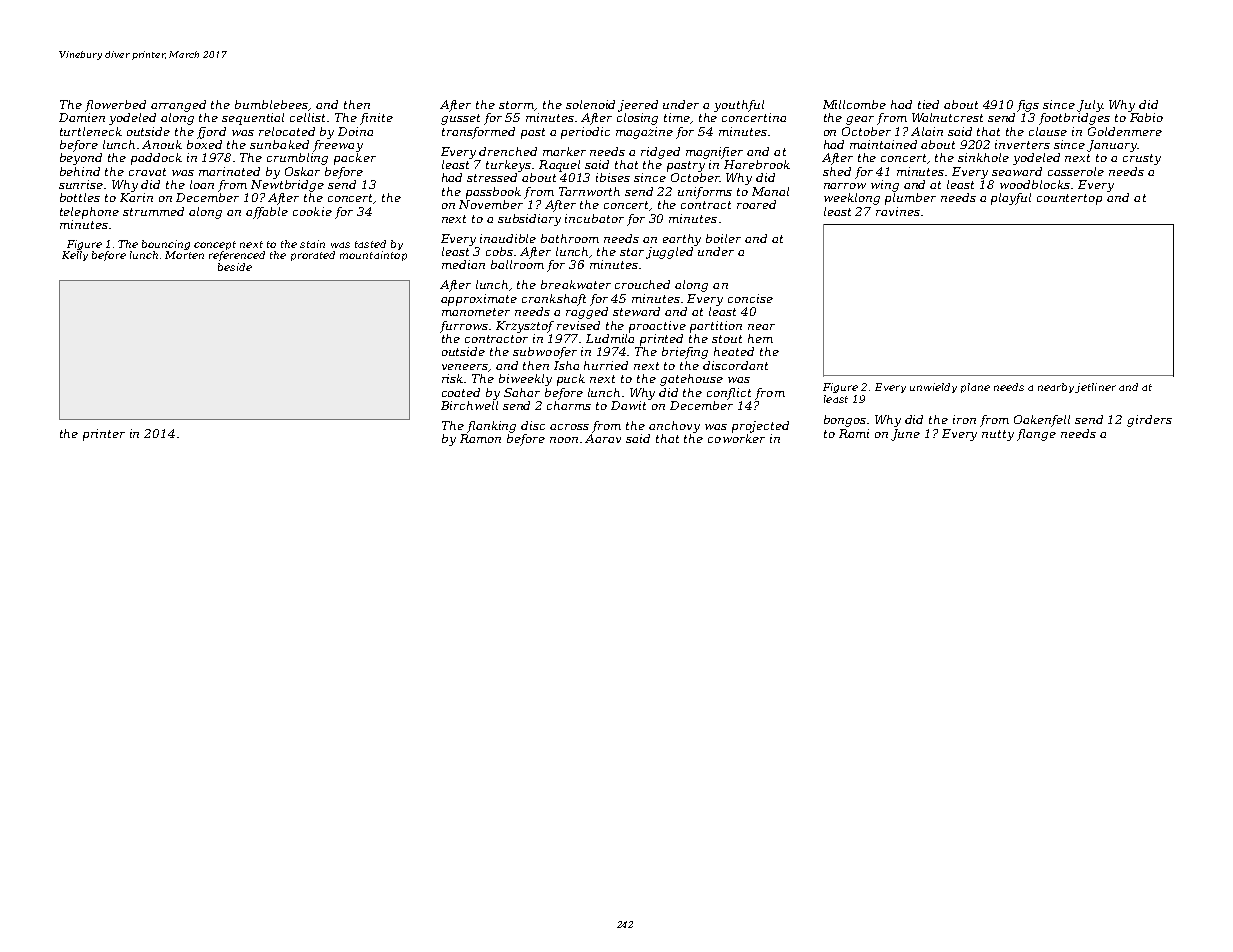  What do you see at coordinates (998, 435) in the image?
I see `nutty` at bounding box center [998, 435].
